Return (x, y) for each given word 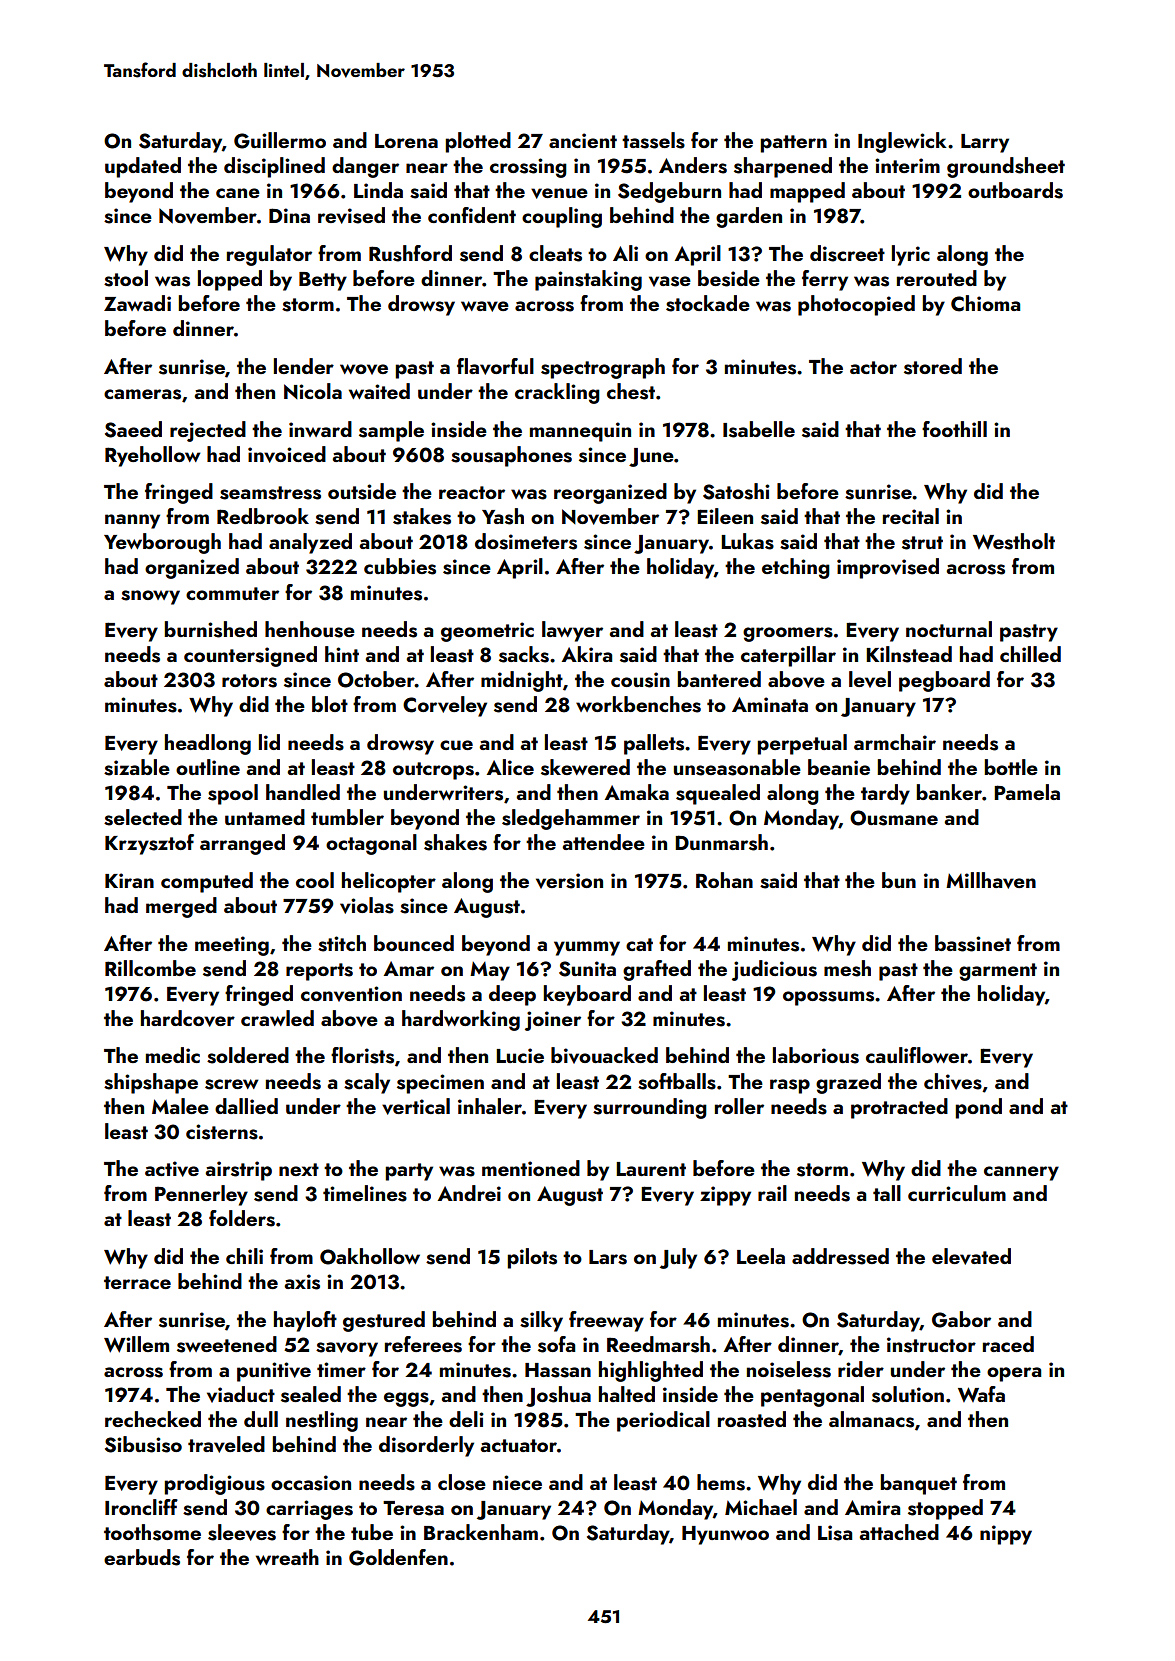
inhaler (490, 1106)
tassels (653, 140)
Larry (985, 143)
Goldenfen (398, 1557)
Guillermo (280, 140)
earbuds (142, 1557)
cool (315, 880)
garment (998, 972)
